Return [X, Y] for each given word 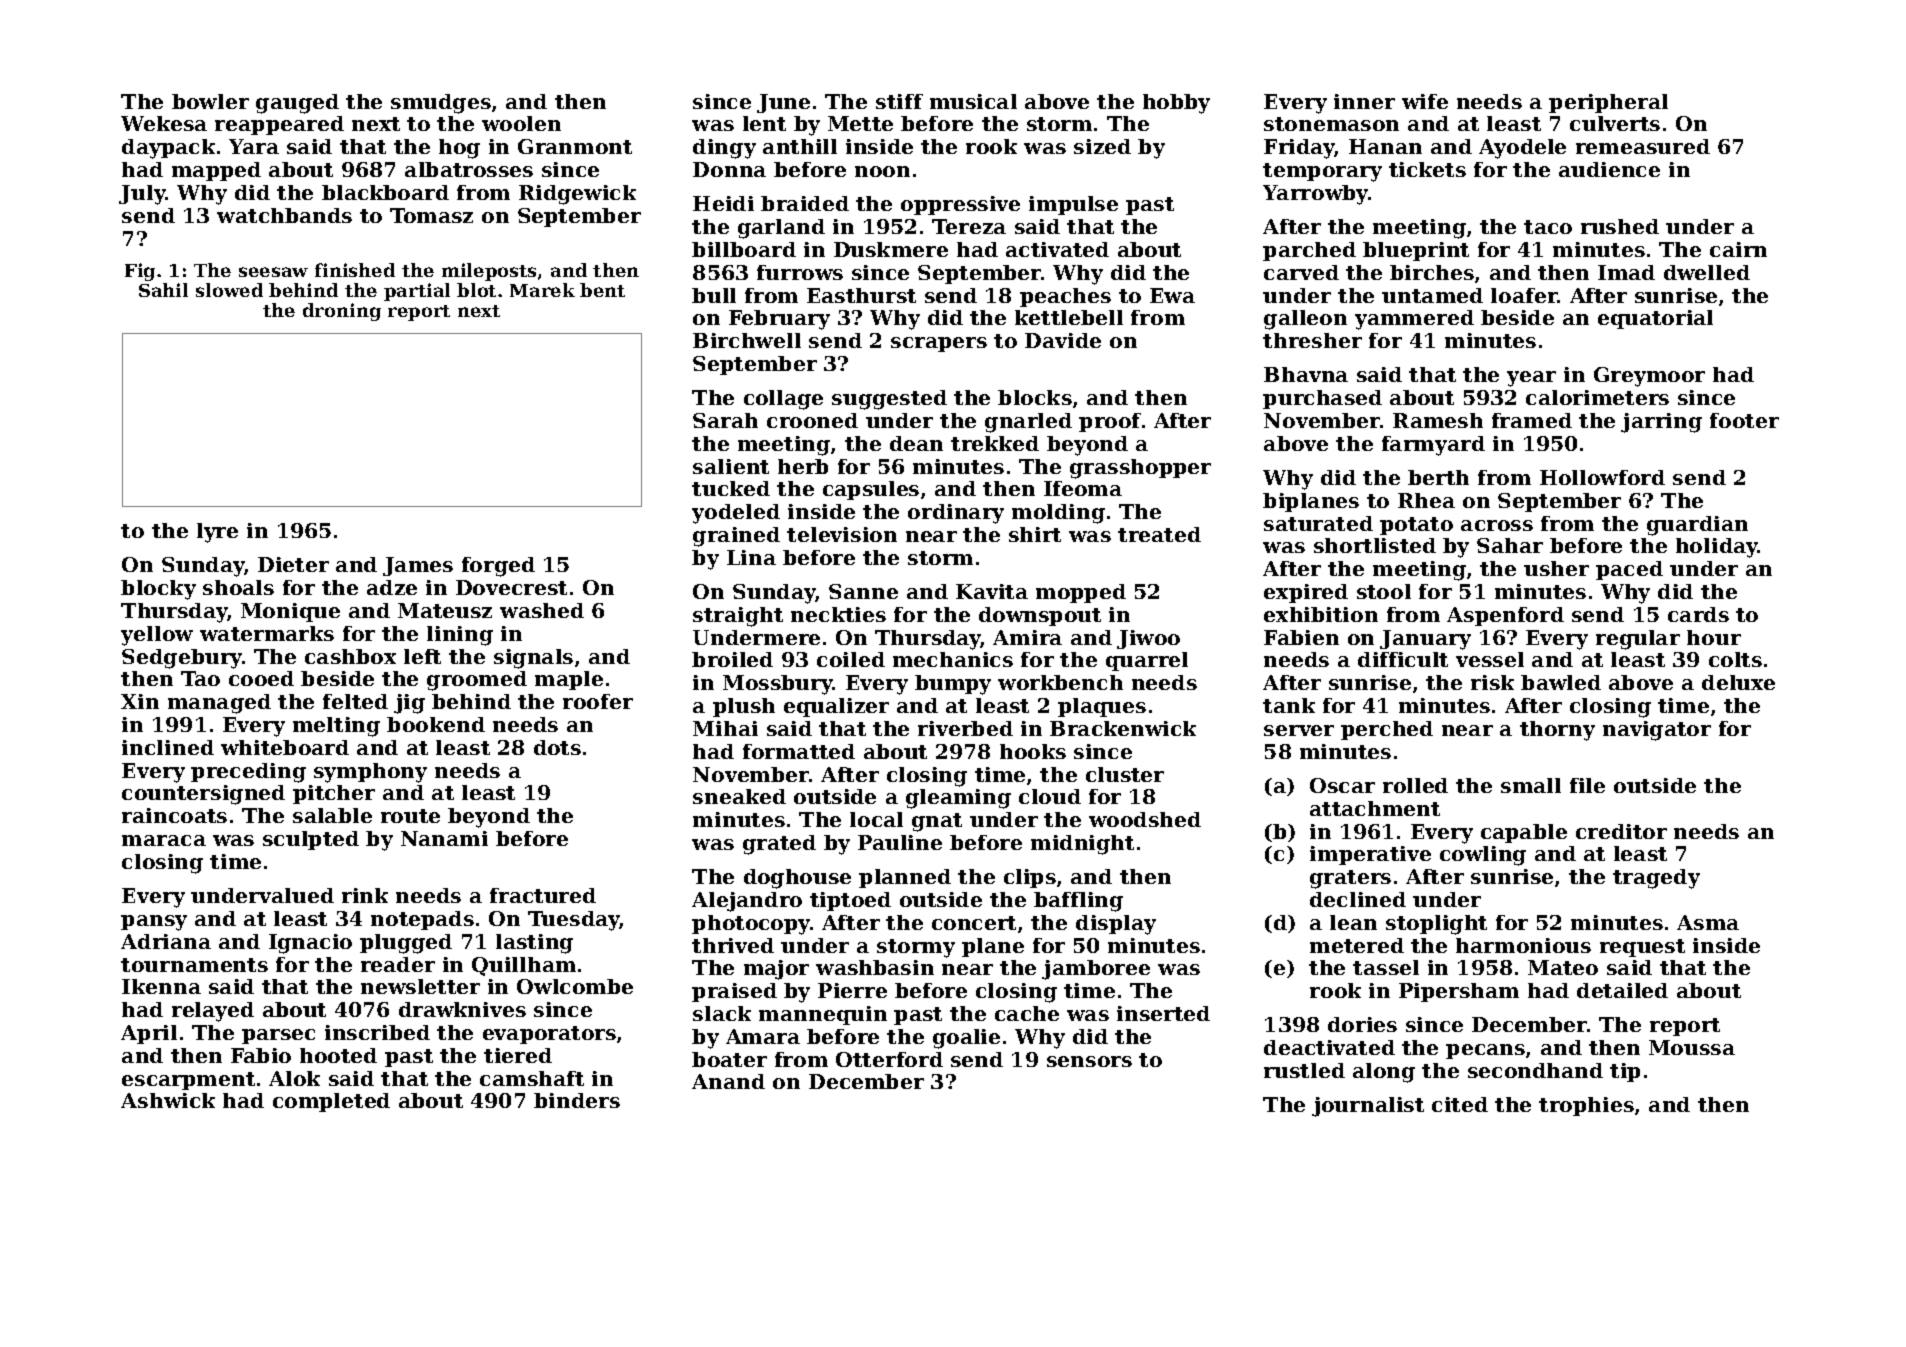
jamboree [1096, 970]
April [149, 1034]
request [1642, 948]
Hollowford [1602, 477]
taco [1548, 227]
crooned [812, 420]
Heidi [723, 203]
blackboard [385, 192]
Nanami [444, 838]
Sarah [725, 420]
